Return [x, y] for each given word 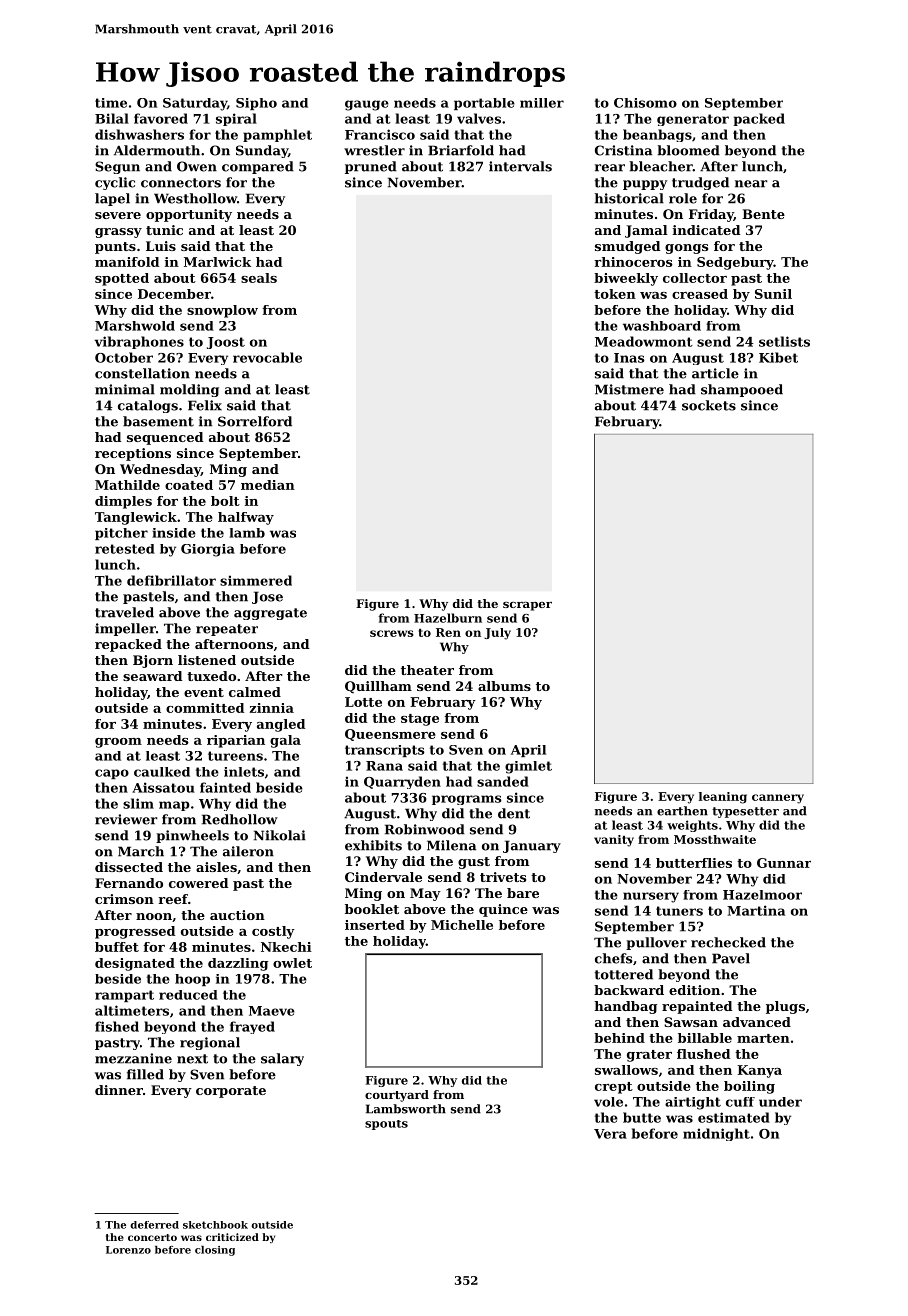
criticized [232, 1237]
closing [215, 1251]
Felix [205, 405]
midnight [716, 1134]
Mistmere [629, 389]
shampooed [742, 390]
